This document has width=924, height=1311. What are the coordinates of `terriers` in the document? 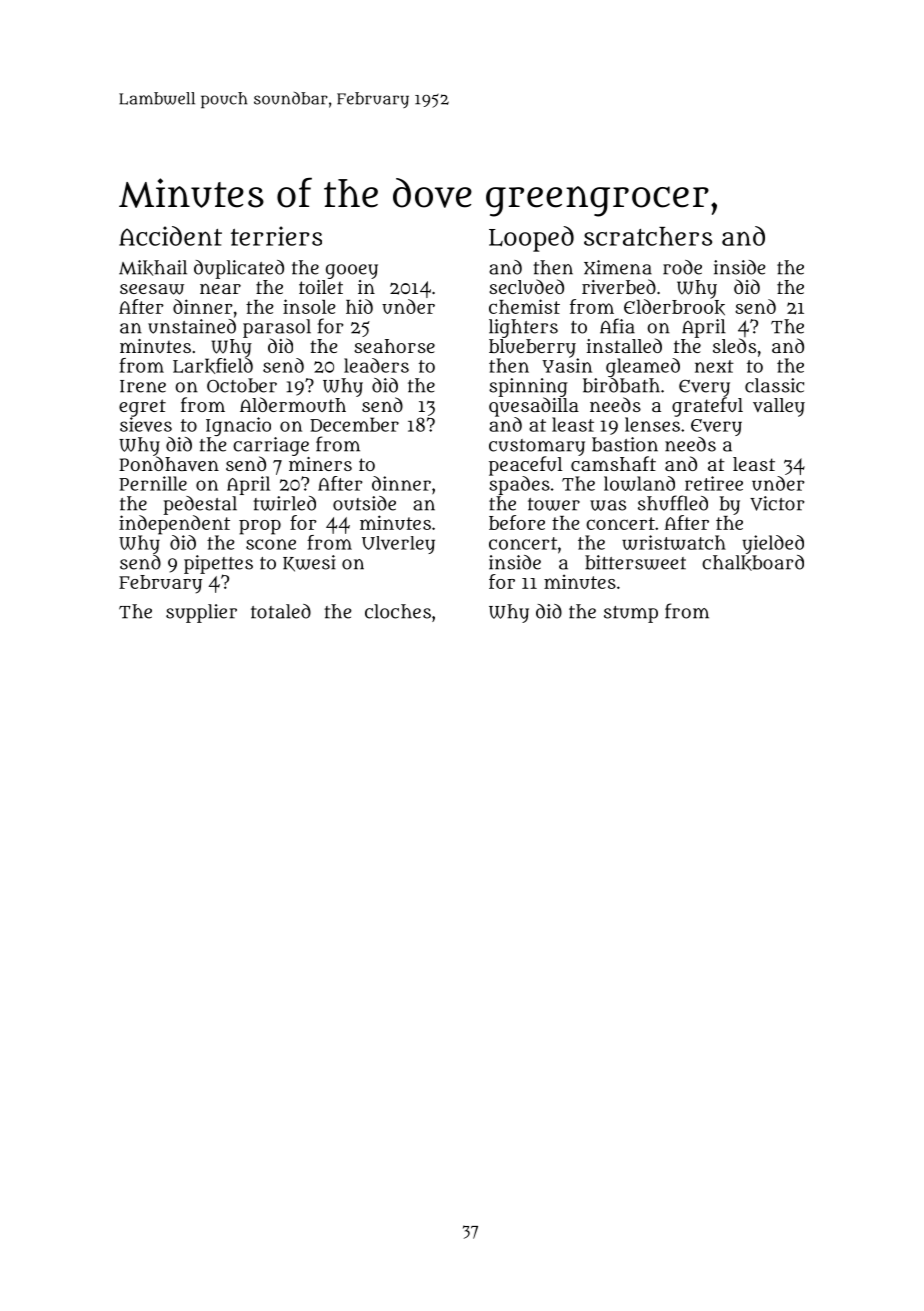 It's located at (276, 236).
